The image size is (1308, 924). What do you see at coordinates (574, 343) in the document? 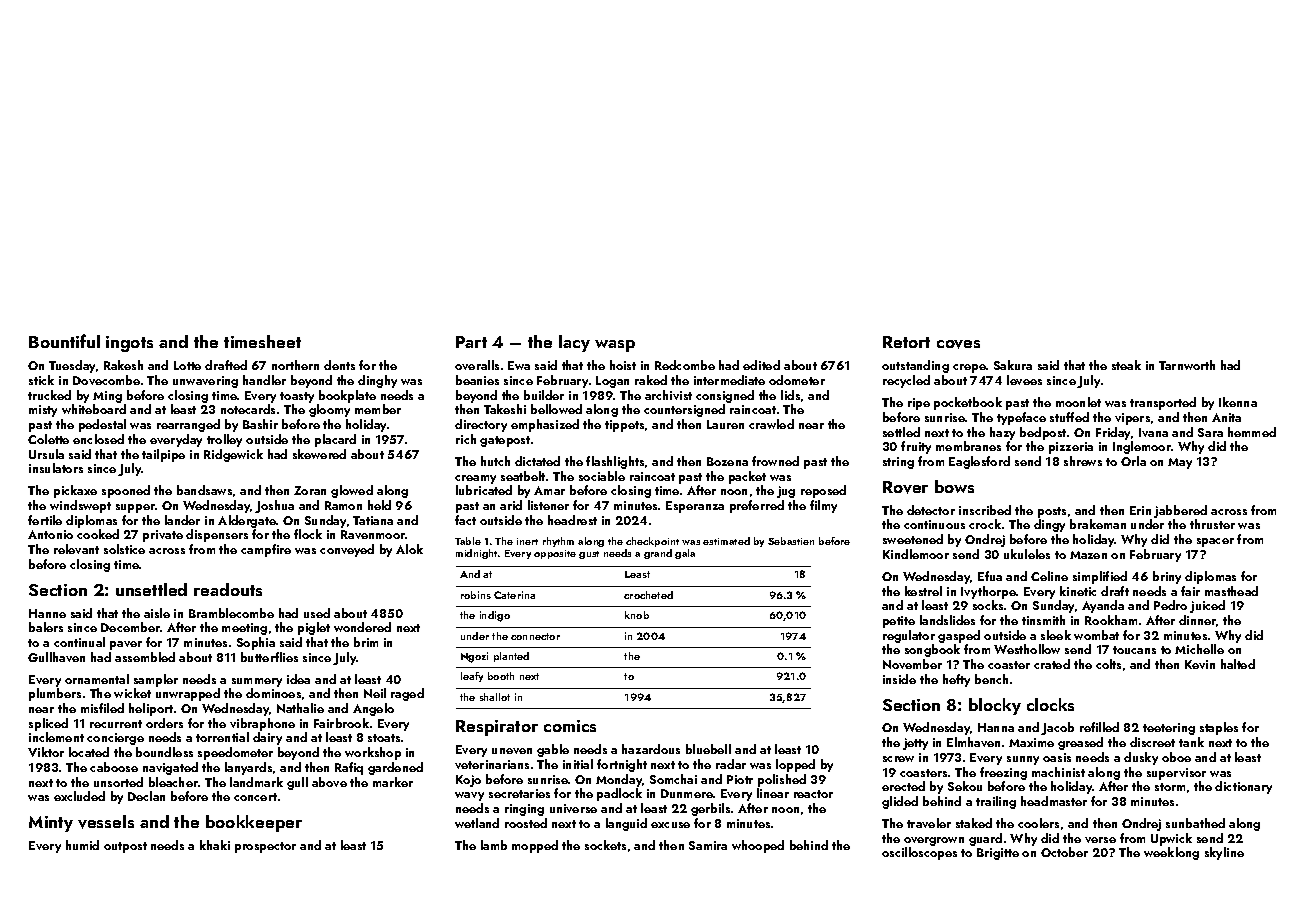
I see `lacy` at bounding box center [574, 343].
